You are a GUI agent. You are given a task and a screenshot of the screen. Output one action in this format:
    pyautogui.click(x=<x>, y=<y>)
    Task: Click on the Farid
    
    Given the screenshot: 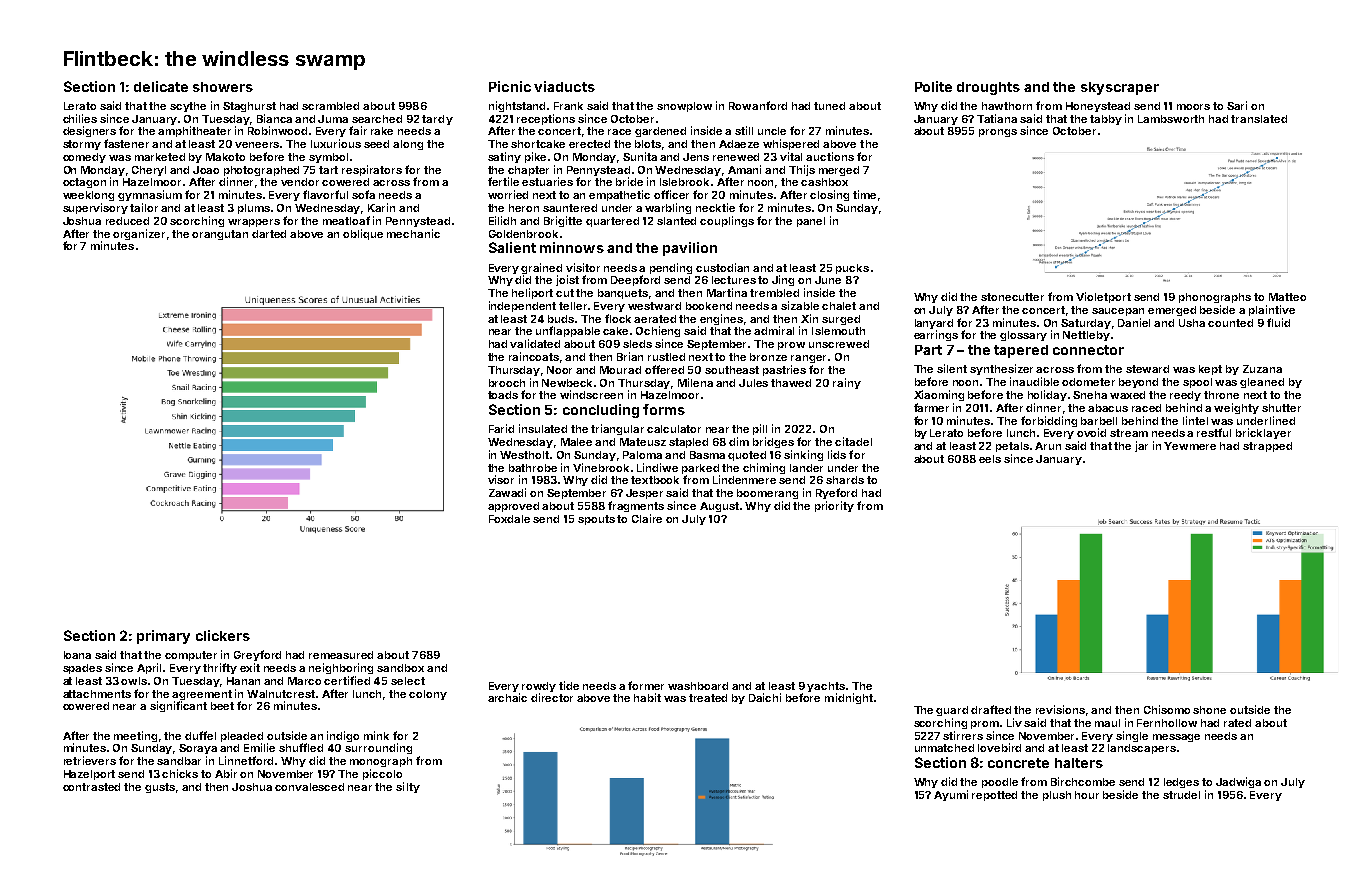 What is the action you would take?
    pyautogui.click(x=501, y=428)
